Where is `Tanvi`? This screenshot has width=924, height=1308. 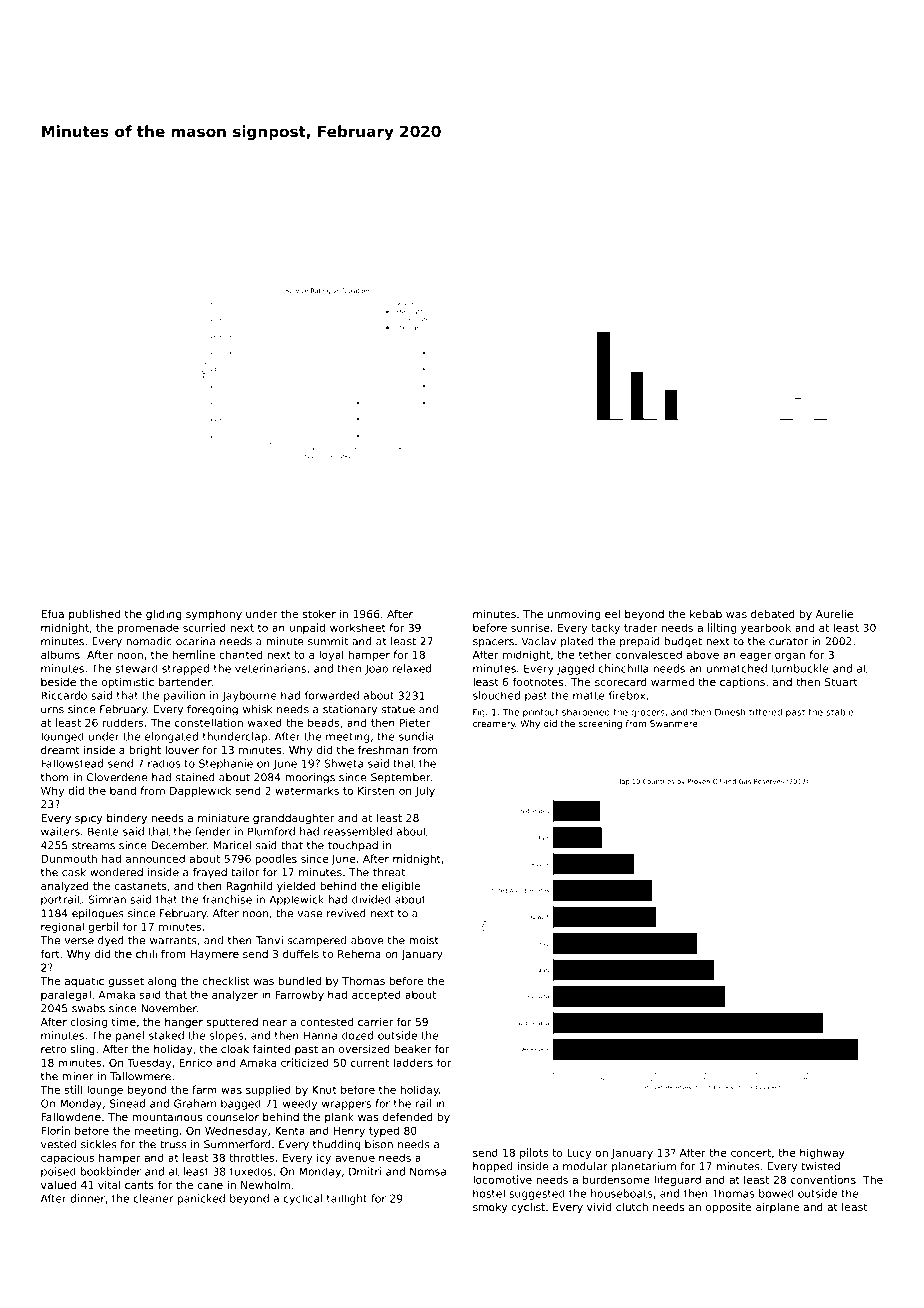
Tanvi is located at coordinates (269, 940).
